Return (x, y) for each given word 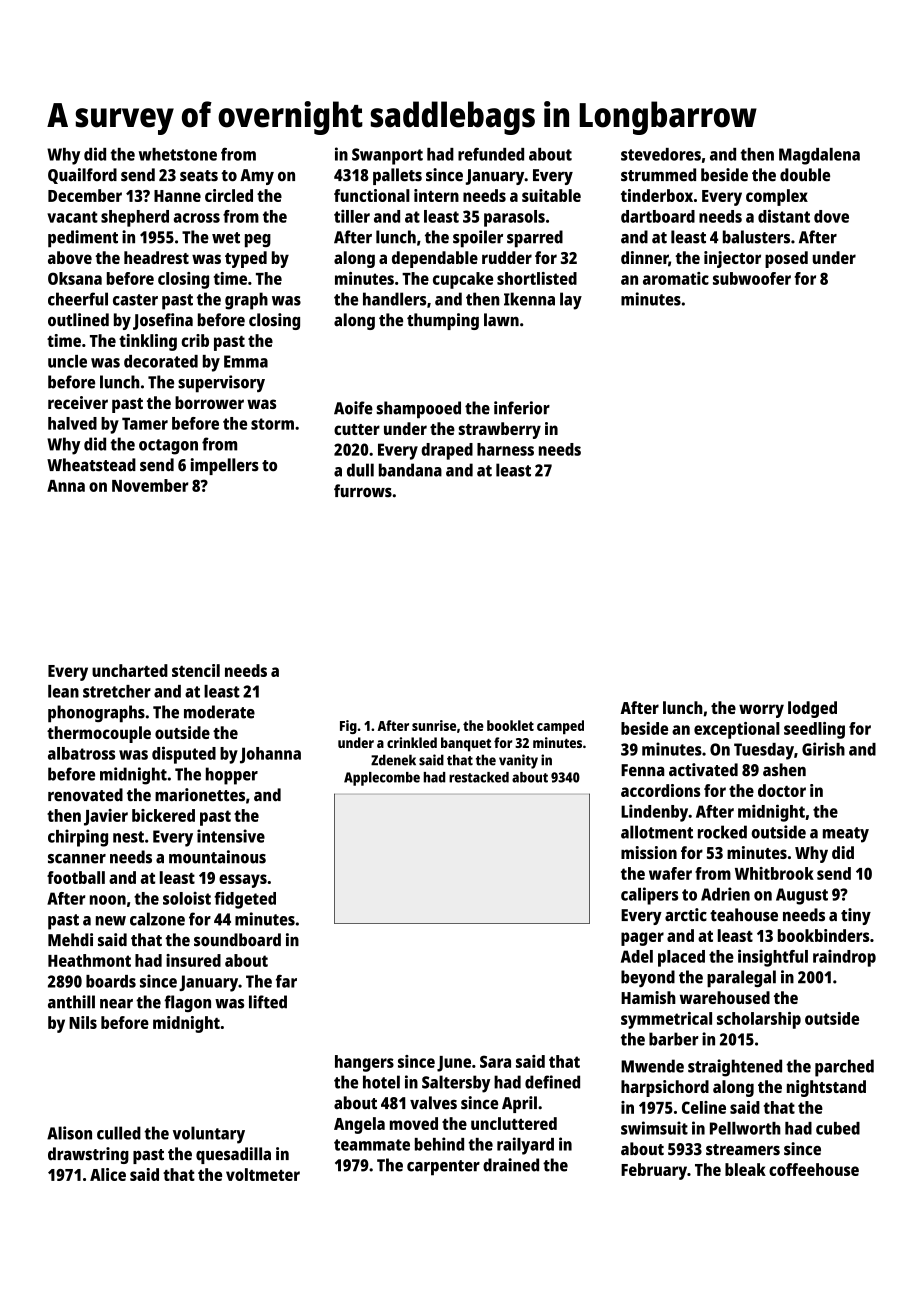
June (454, 1064)
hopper (232, 776)
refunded (491, 154)
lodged (812, 709)
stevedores (661, 154)
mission (649, 852)
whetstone (178, 154)
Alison (69, 1133)
